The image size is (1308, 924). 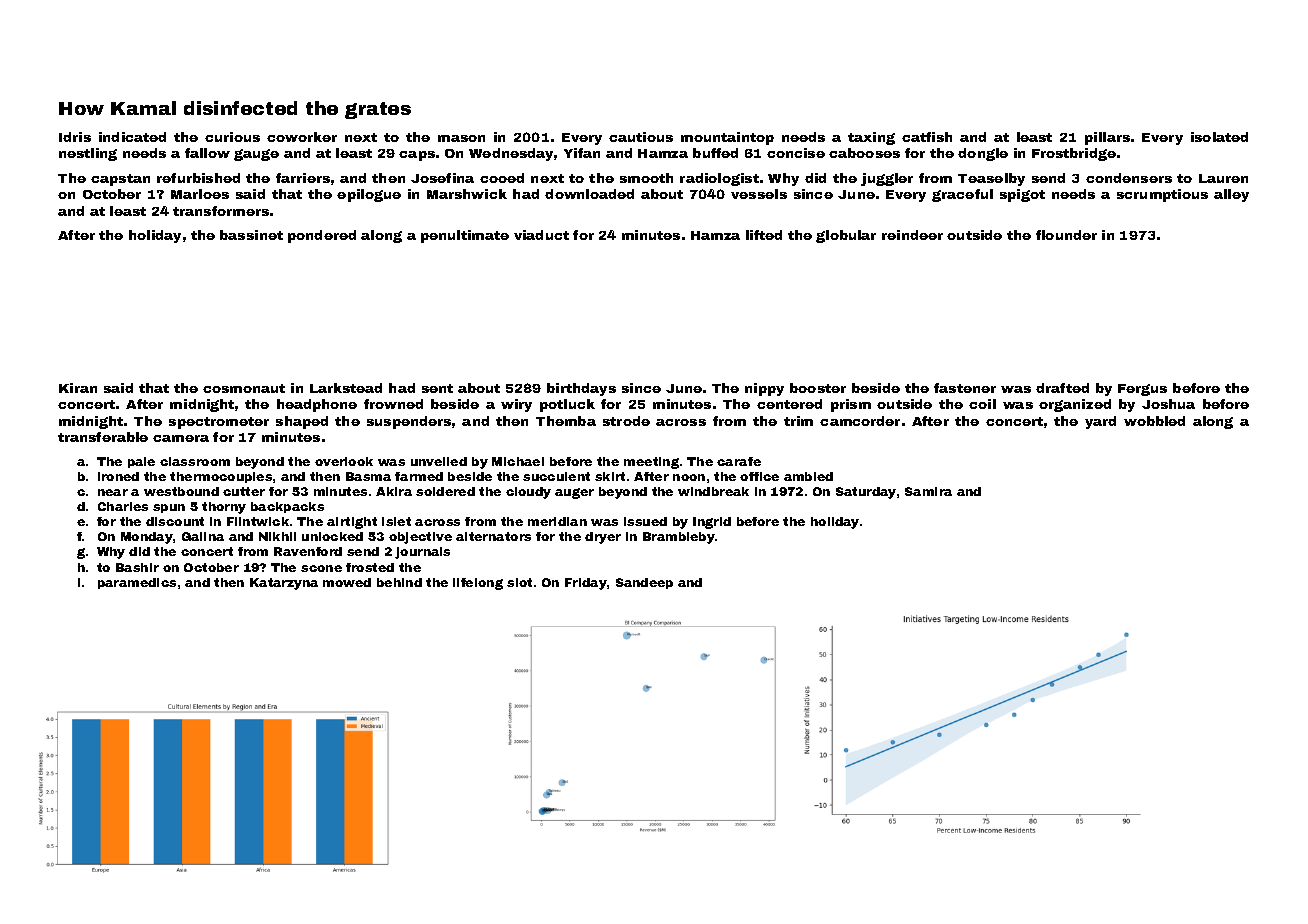 What do you see at coordinates (369, 195) in the image?
I see `epilogue` at bounding box center [369, 195].
